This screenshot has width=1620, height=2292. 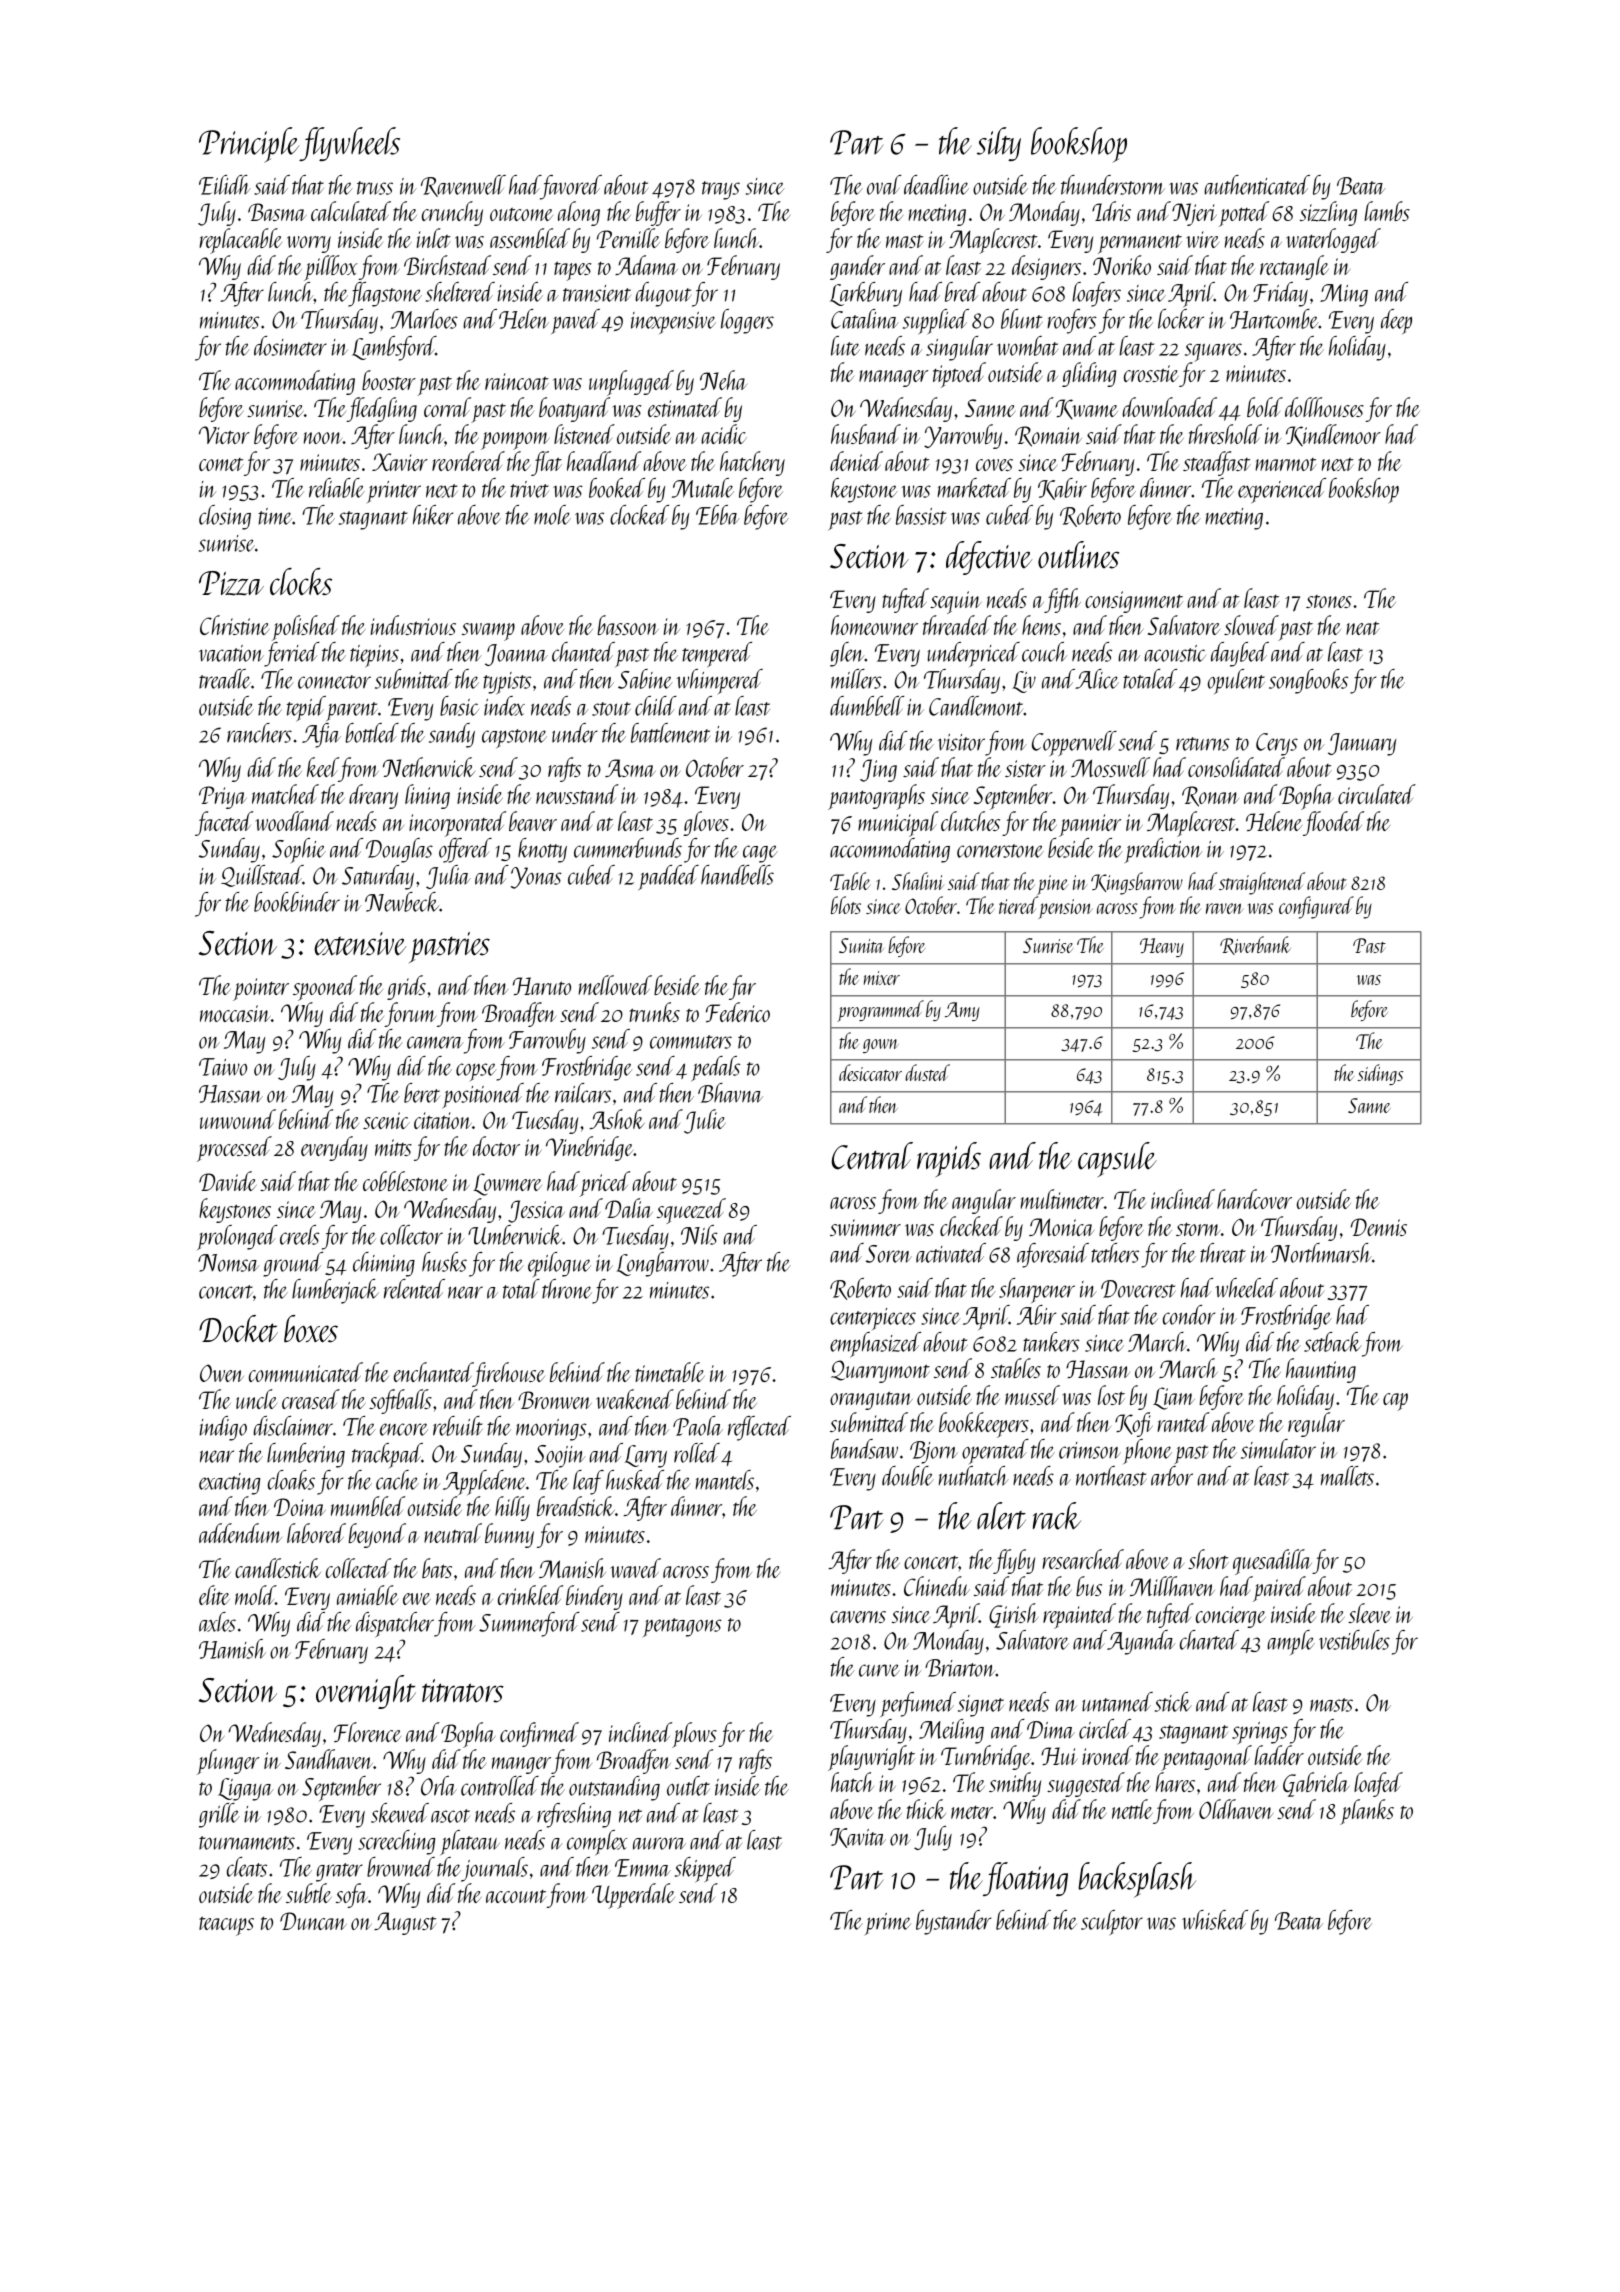 I want to click on manger, so click(x=521, y=1765).
